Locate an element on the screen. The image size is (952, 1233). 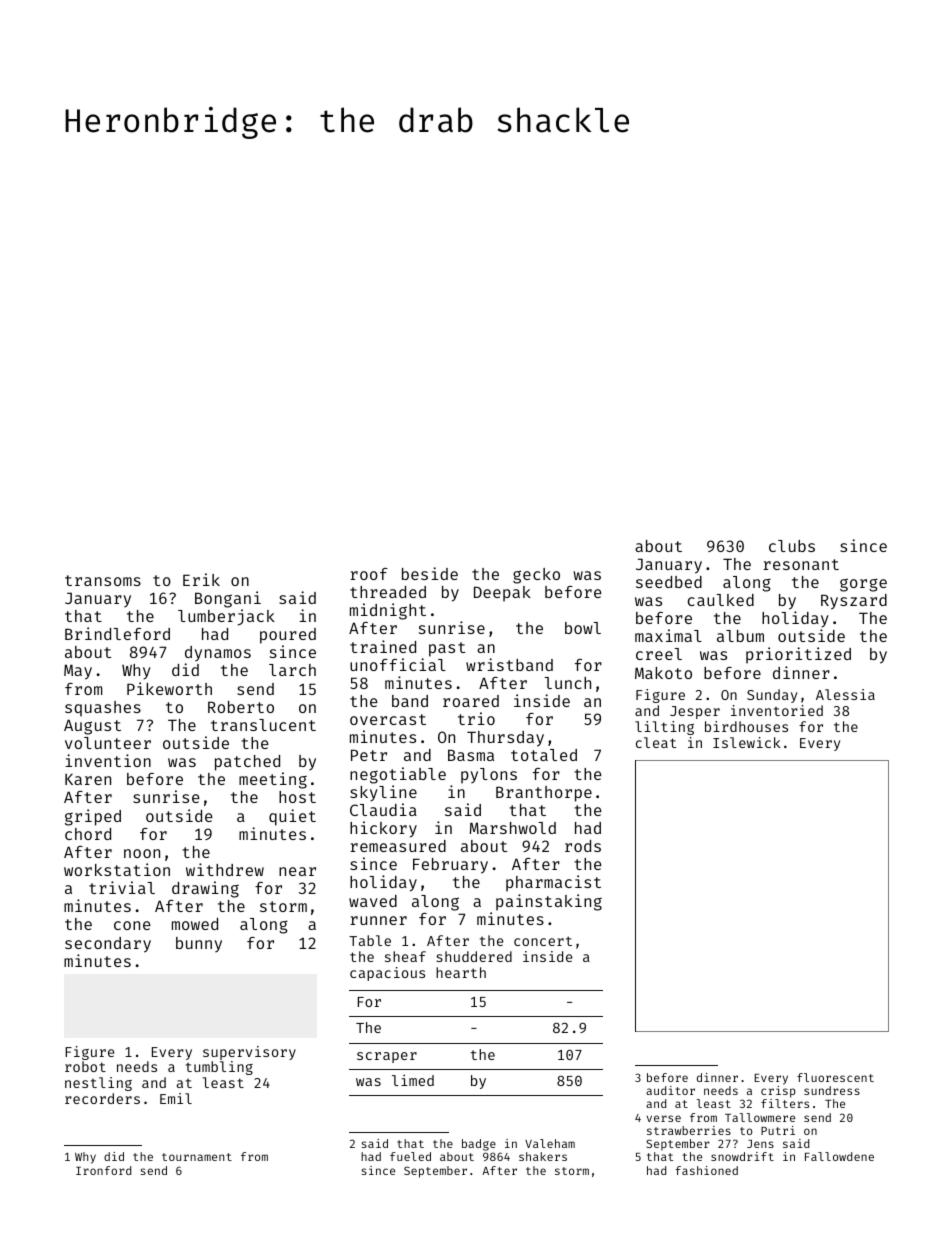
secondary is located at coordinates (108, 945).
